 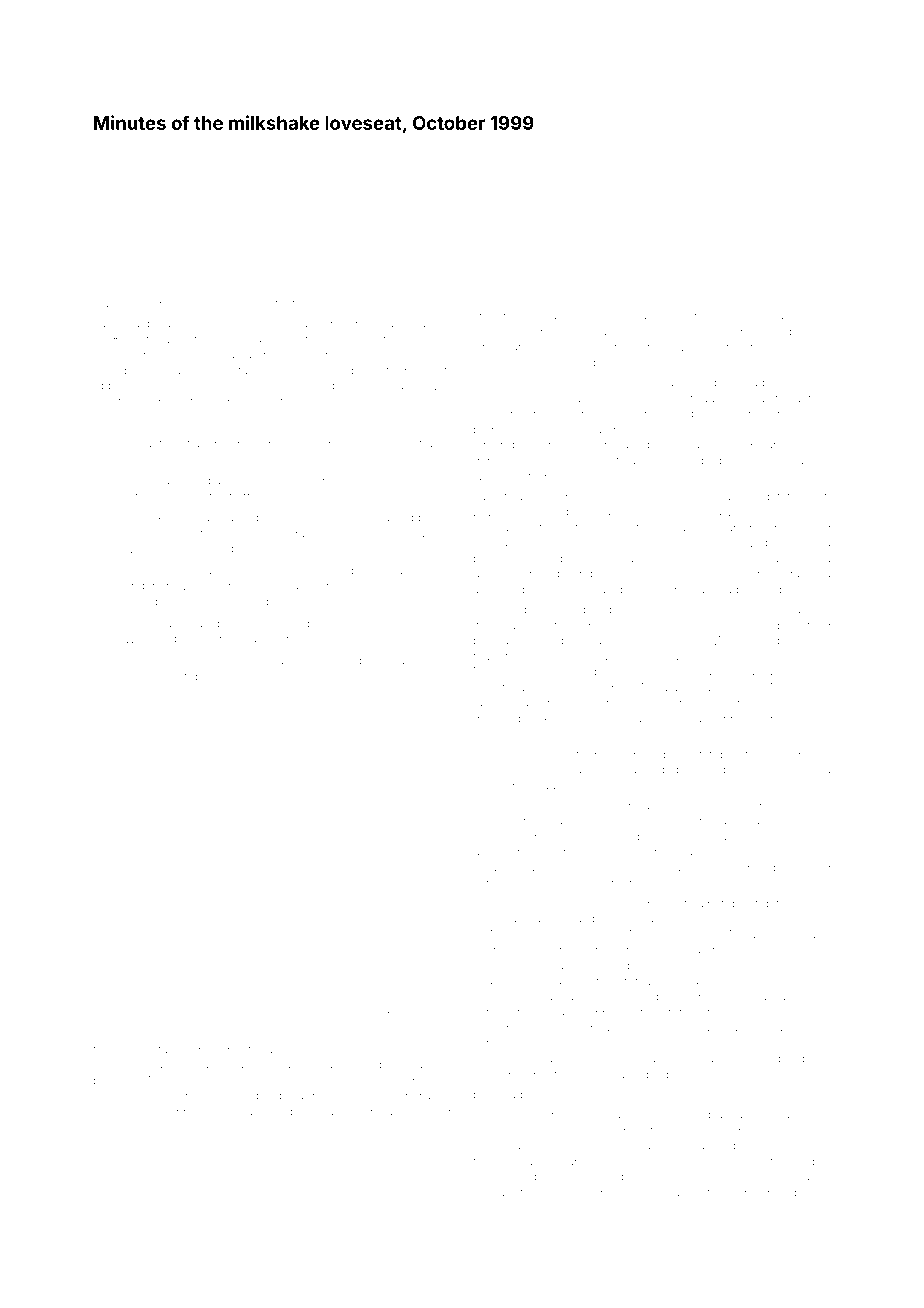 I want to click on opening, so click(x=563, y=674).
